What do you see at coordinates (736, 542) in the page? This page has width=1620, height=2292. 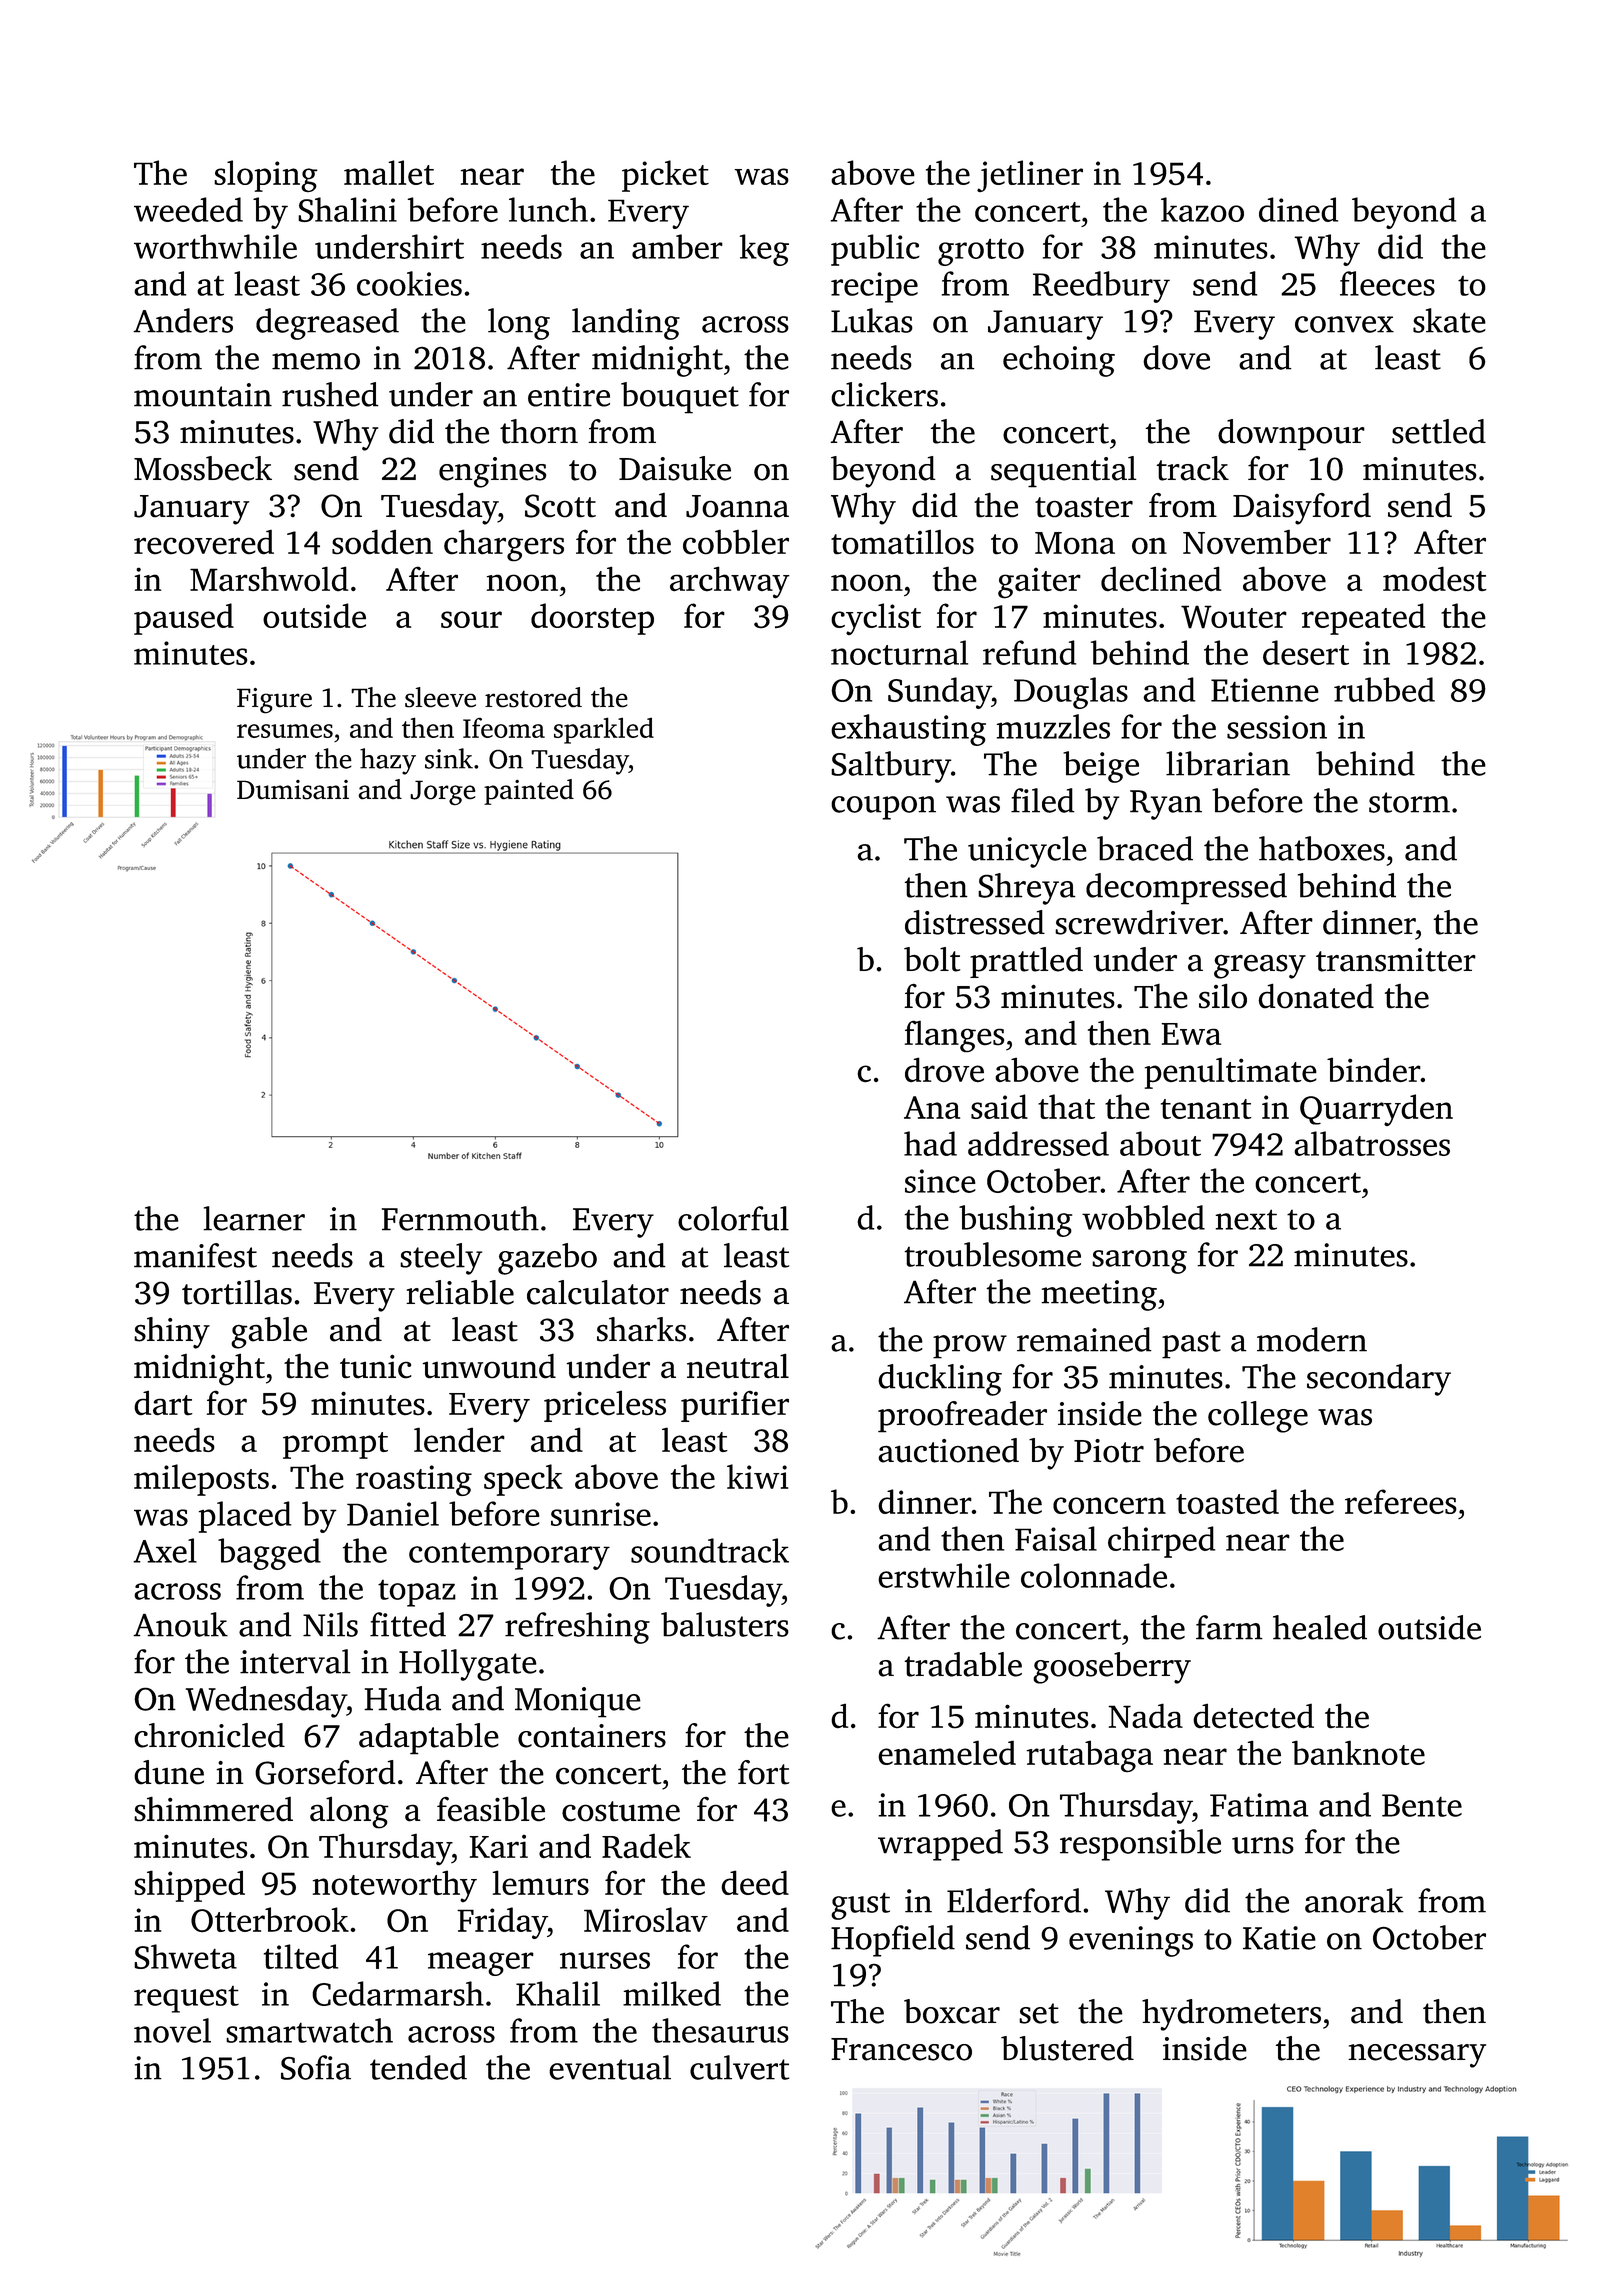 I see `cobbler` at bounding box center [736, 542].
